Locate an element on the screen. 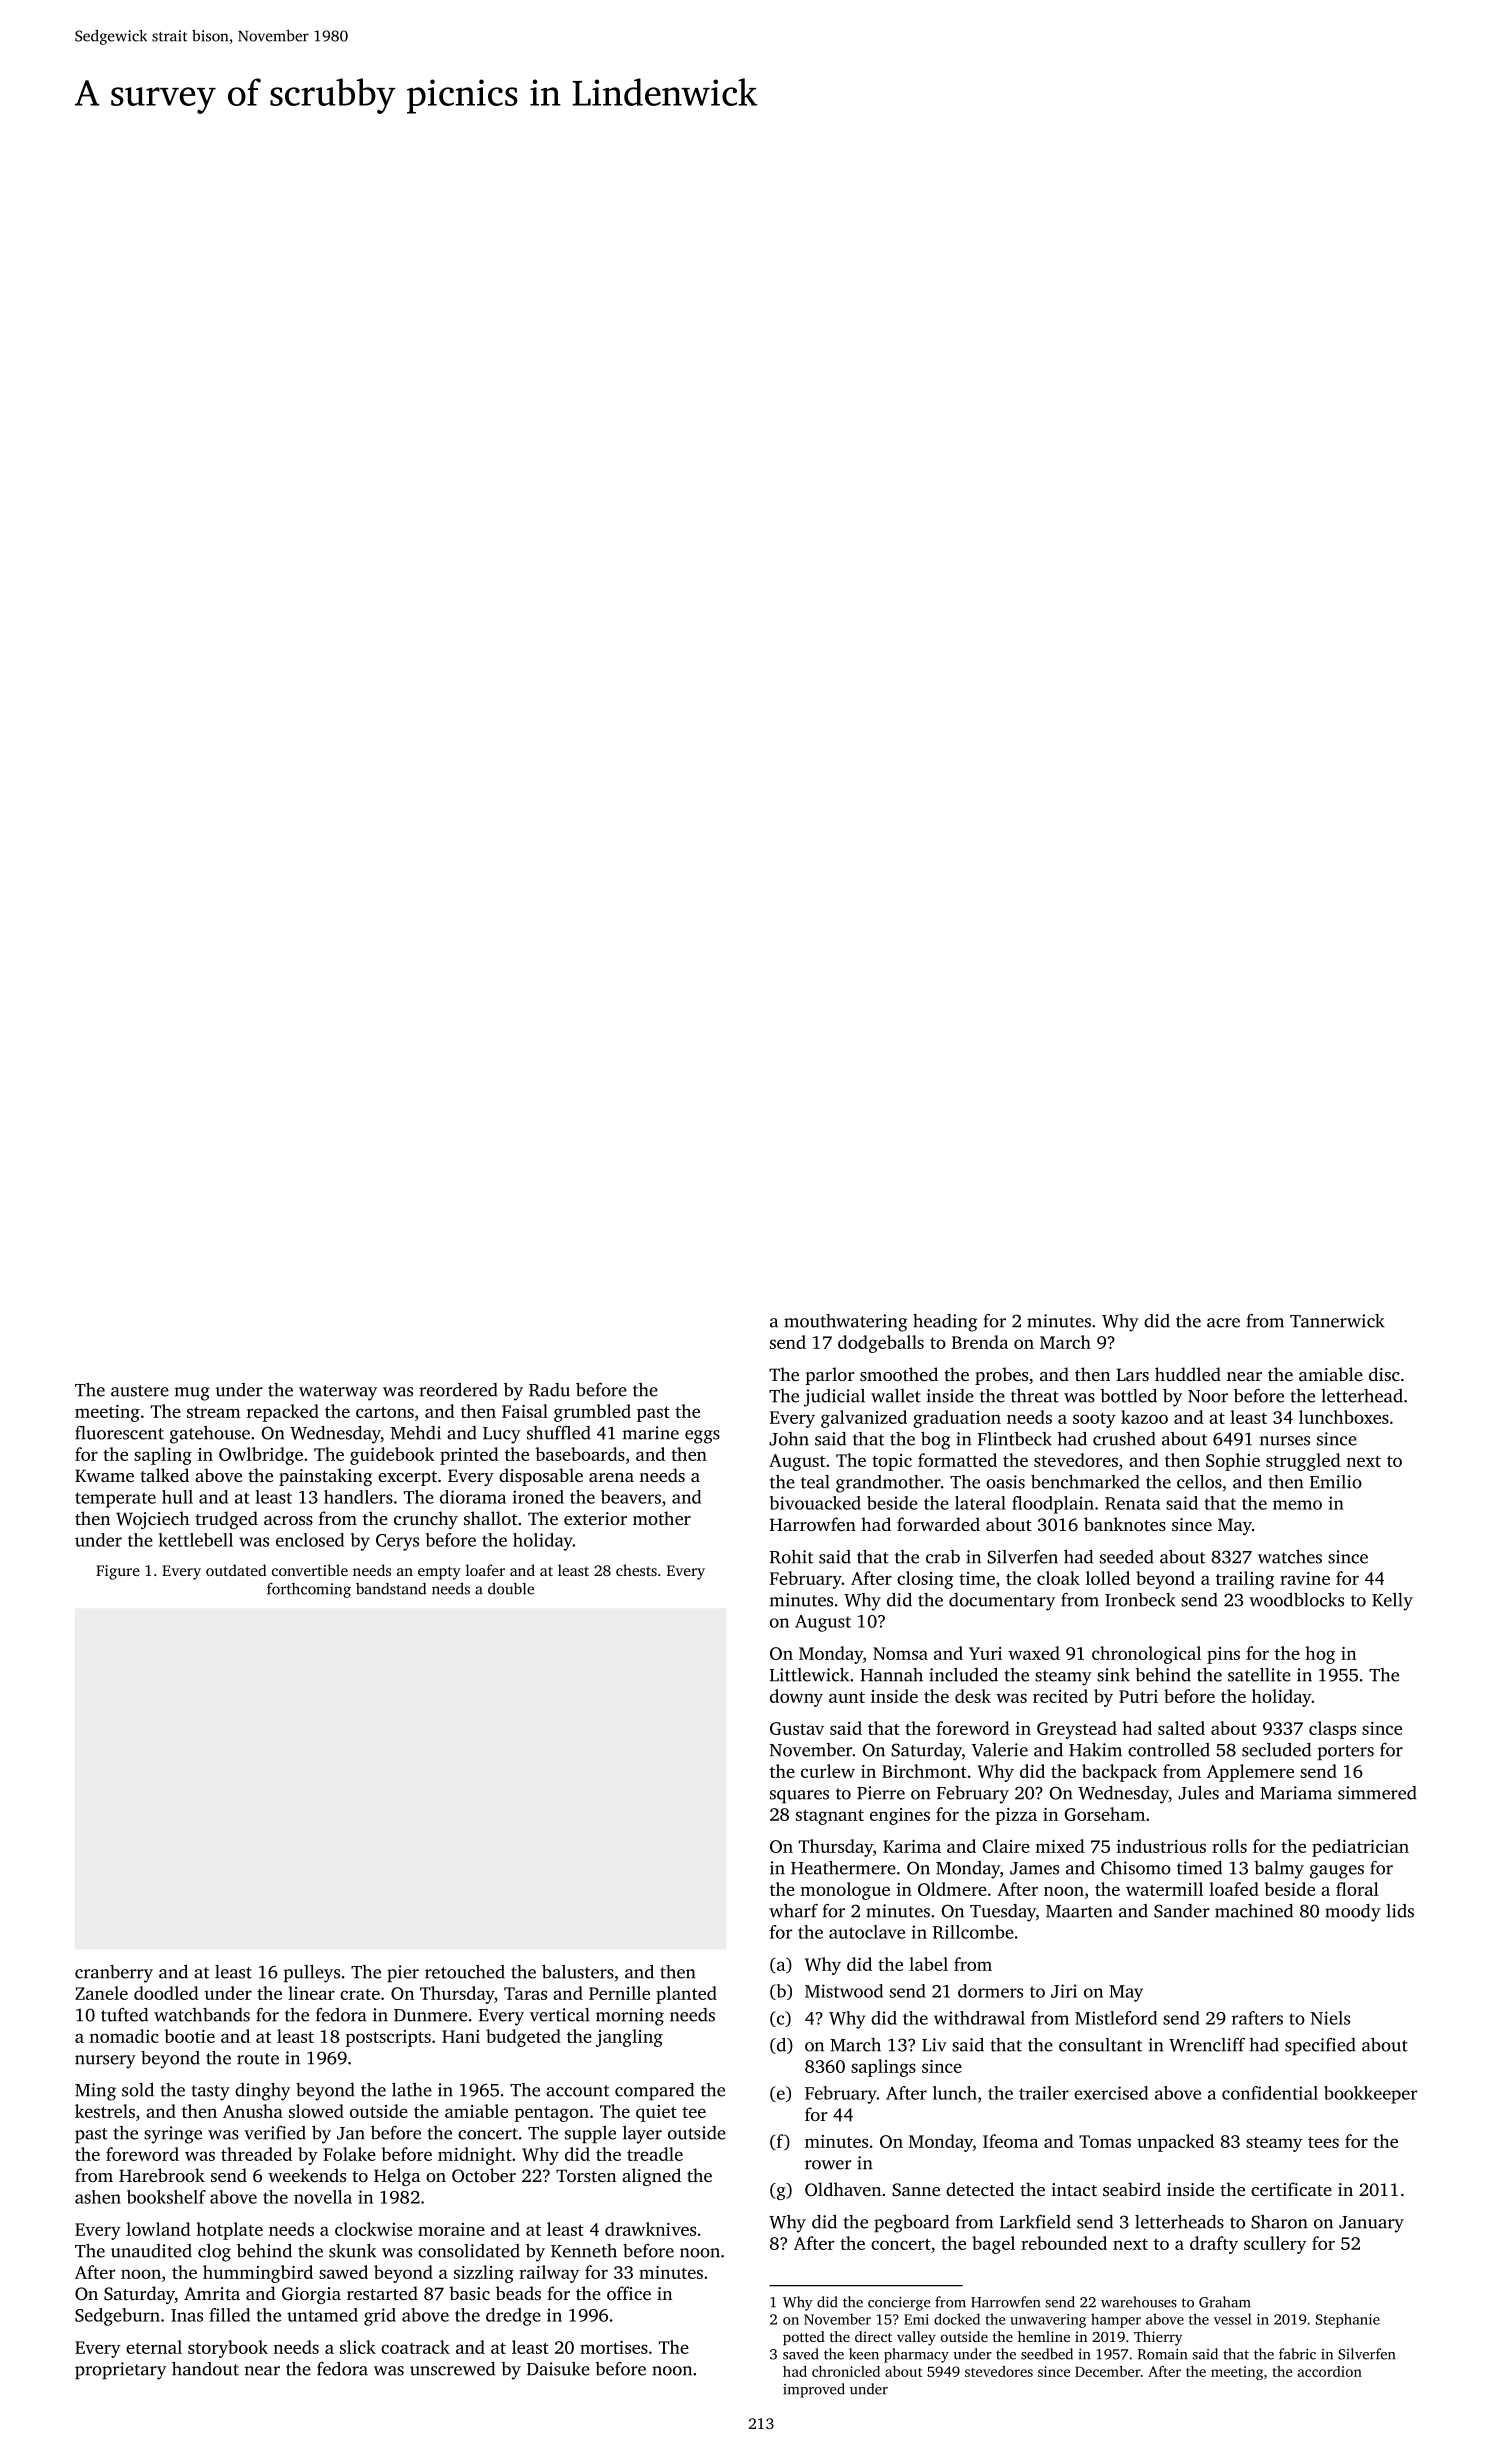 This screenshot has width=1496, height=2464. desk is located at coordinates (973, 1696).
